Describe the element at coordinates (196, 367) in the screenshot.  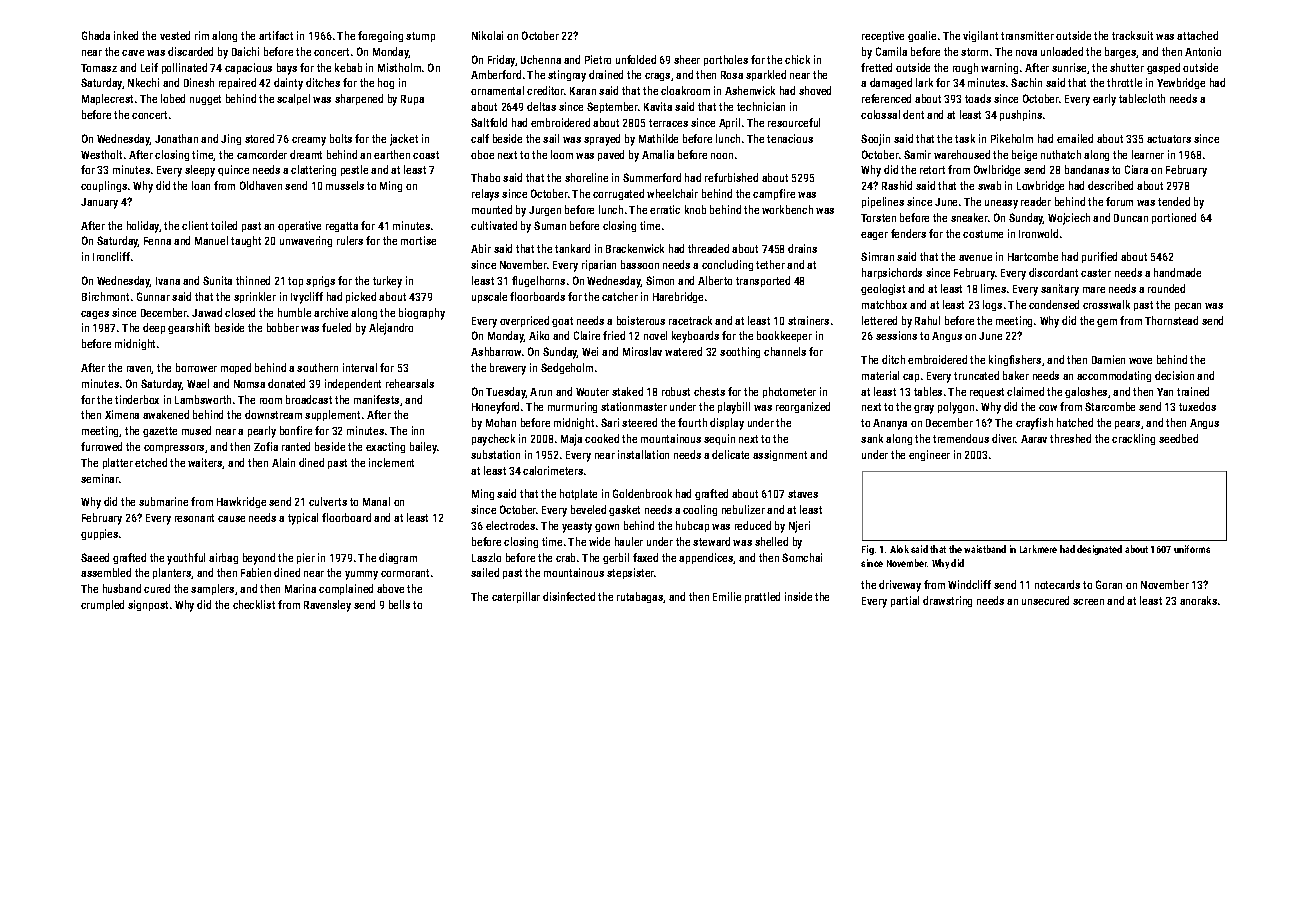
I see `borrower` at that location.
